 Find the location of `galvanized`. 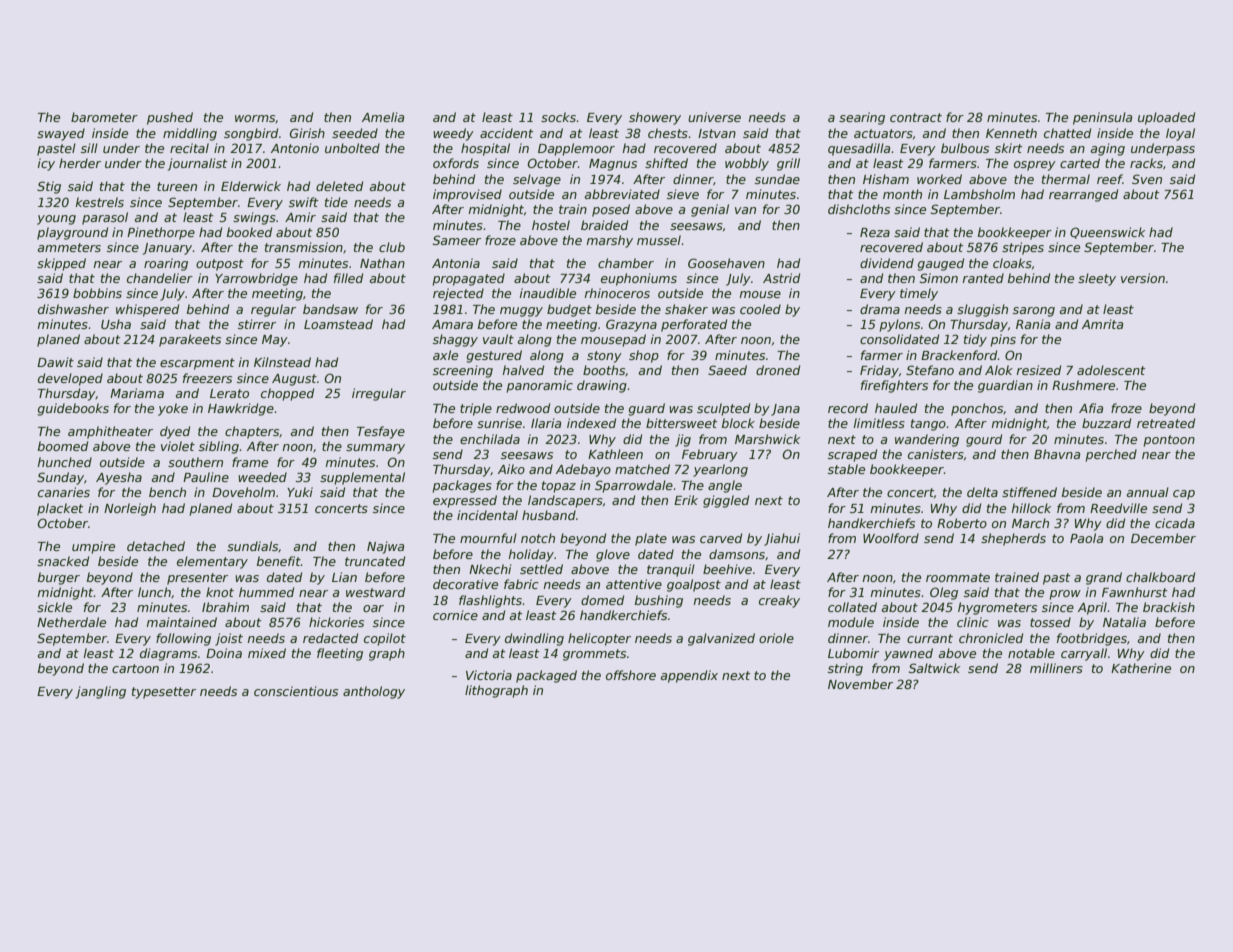

galvanized is located at coordinates (721, 639).
